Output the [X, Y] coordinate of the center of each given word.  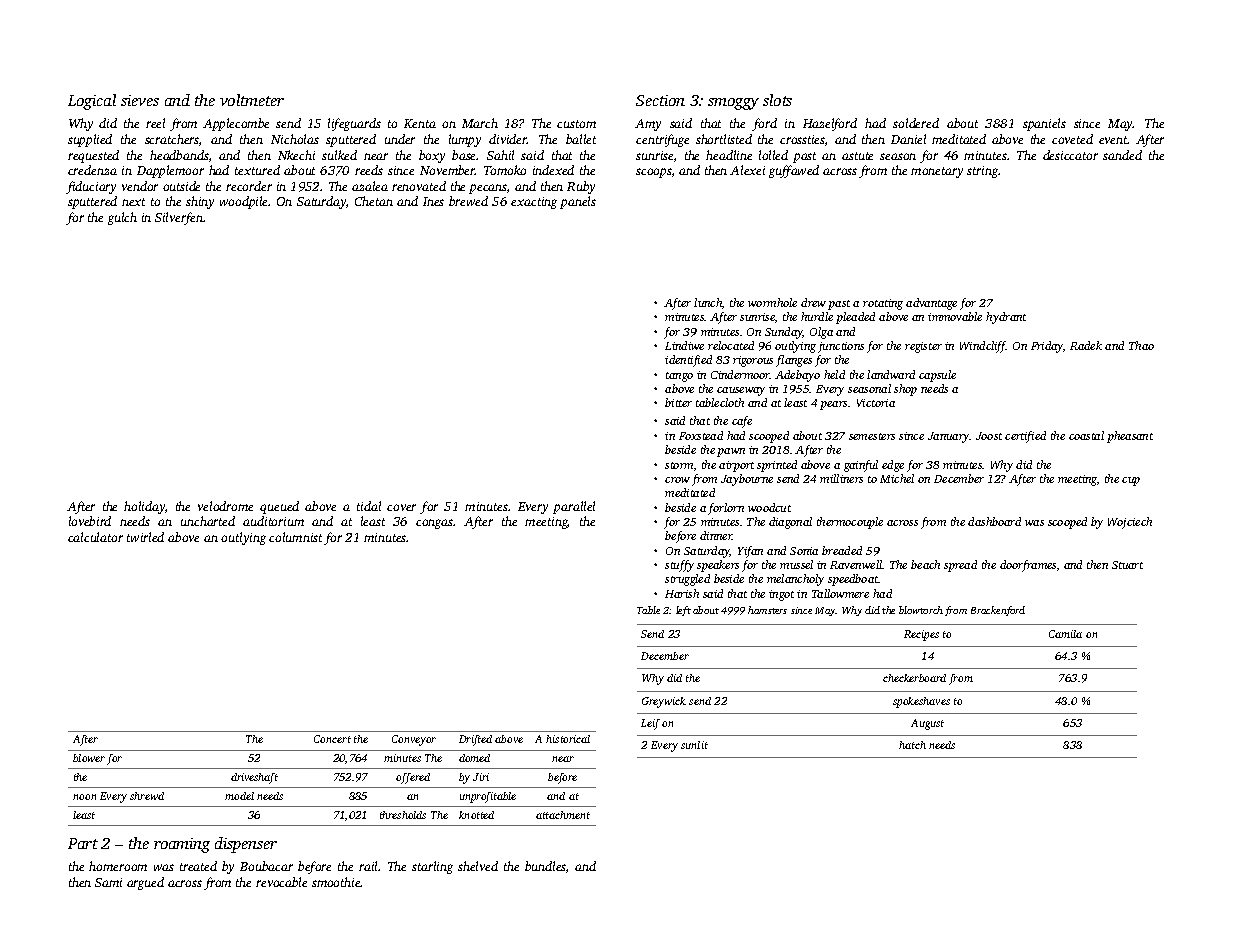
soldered [916, 123]
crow [677, 480]
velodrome [225, 506]
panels [578, 202]
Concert [332, 739]
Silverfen [179, 218]
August [927, 724]
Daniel [908, 139]
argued [145, 883]
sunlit [694, 745]
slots [777, 100]
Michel [897, 478]
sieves [140, 100]
